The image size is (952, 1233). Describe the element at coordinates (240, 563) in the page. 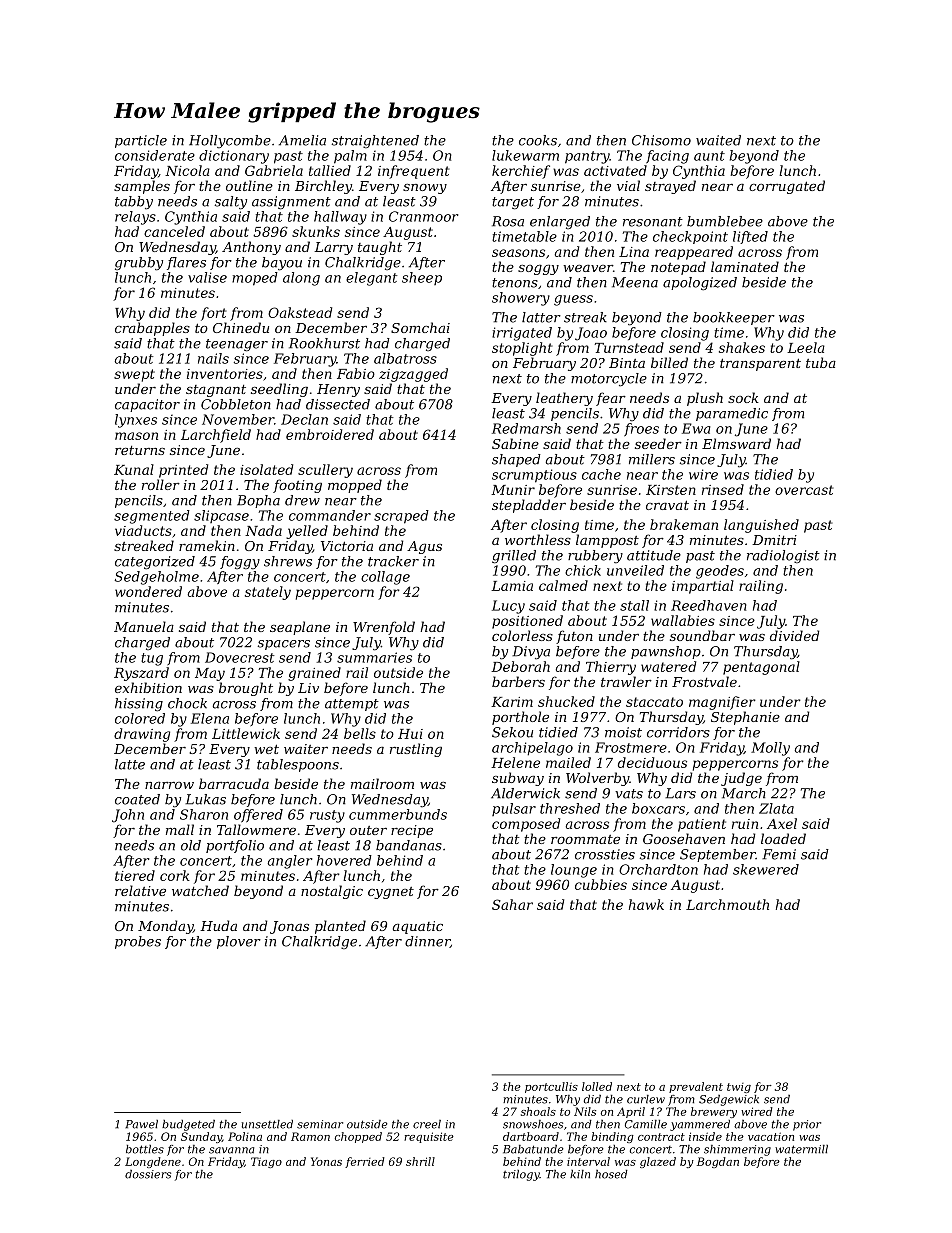

I see `foggy` at that location.
